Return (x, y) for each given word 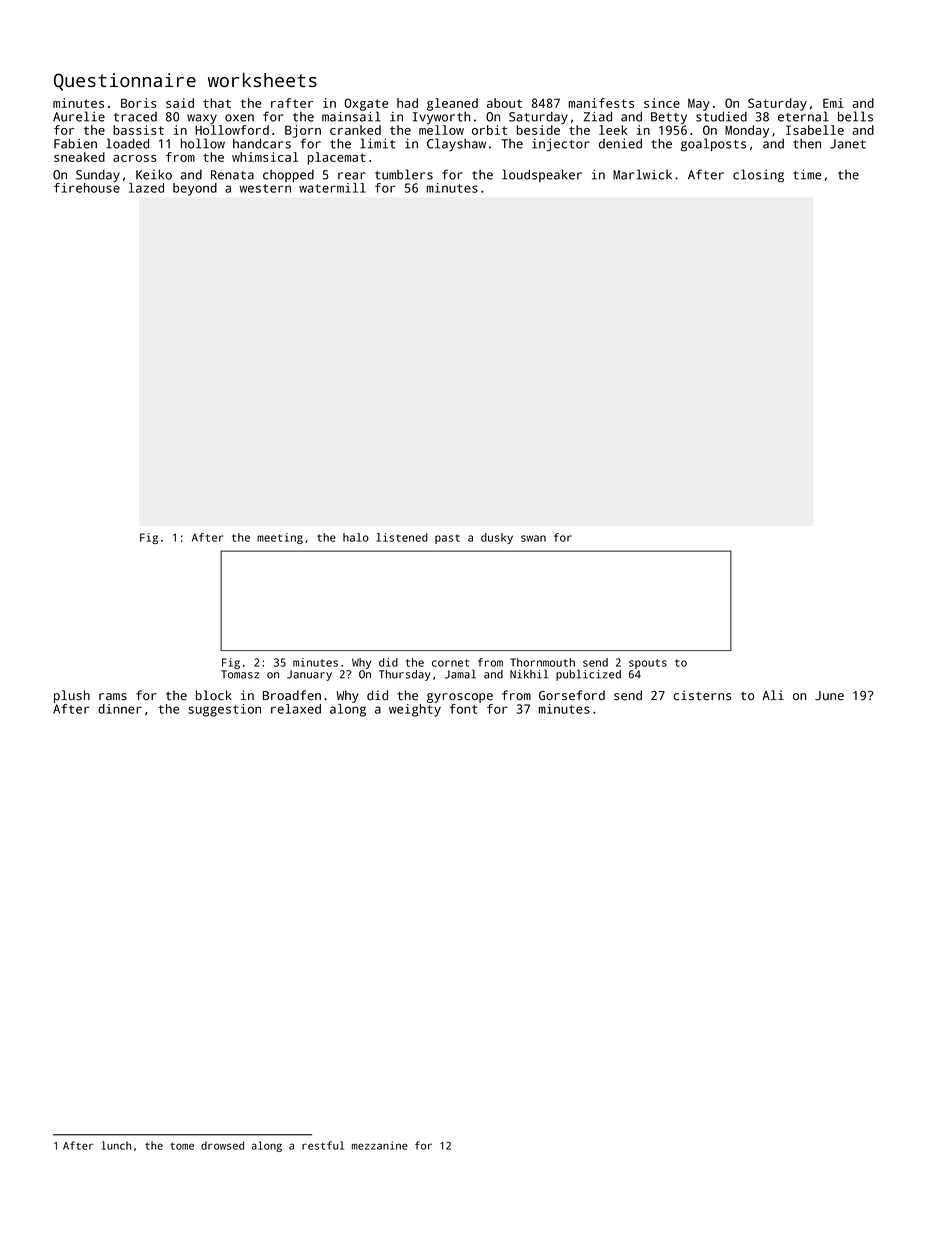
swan (533, 538)
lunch (116, 1145)
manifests (601, 103)
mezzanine (379, 1145)
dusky (497, 538)
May (699, 105)
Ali (773, 695)
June (829, 696)
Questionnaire (125, 82)
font (464, 709)
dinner (120, 709)
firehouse (87, 188)
